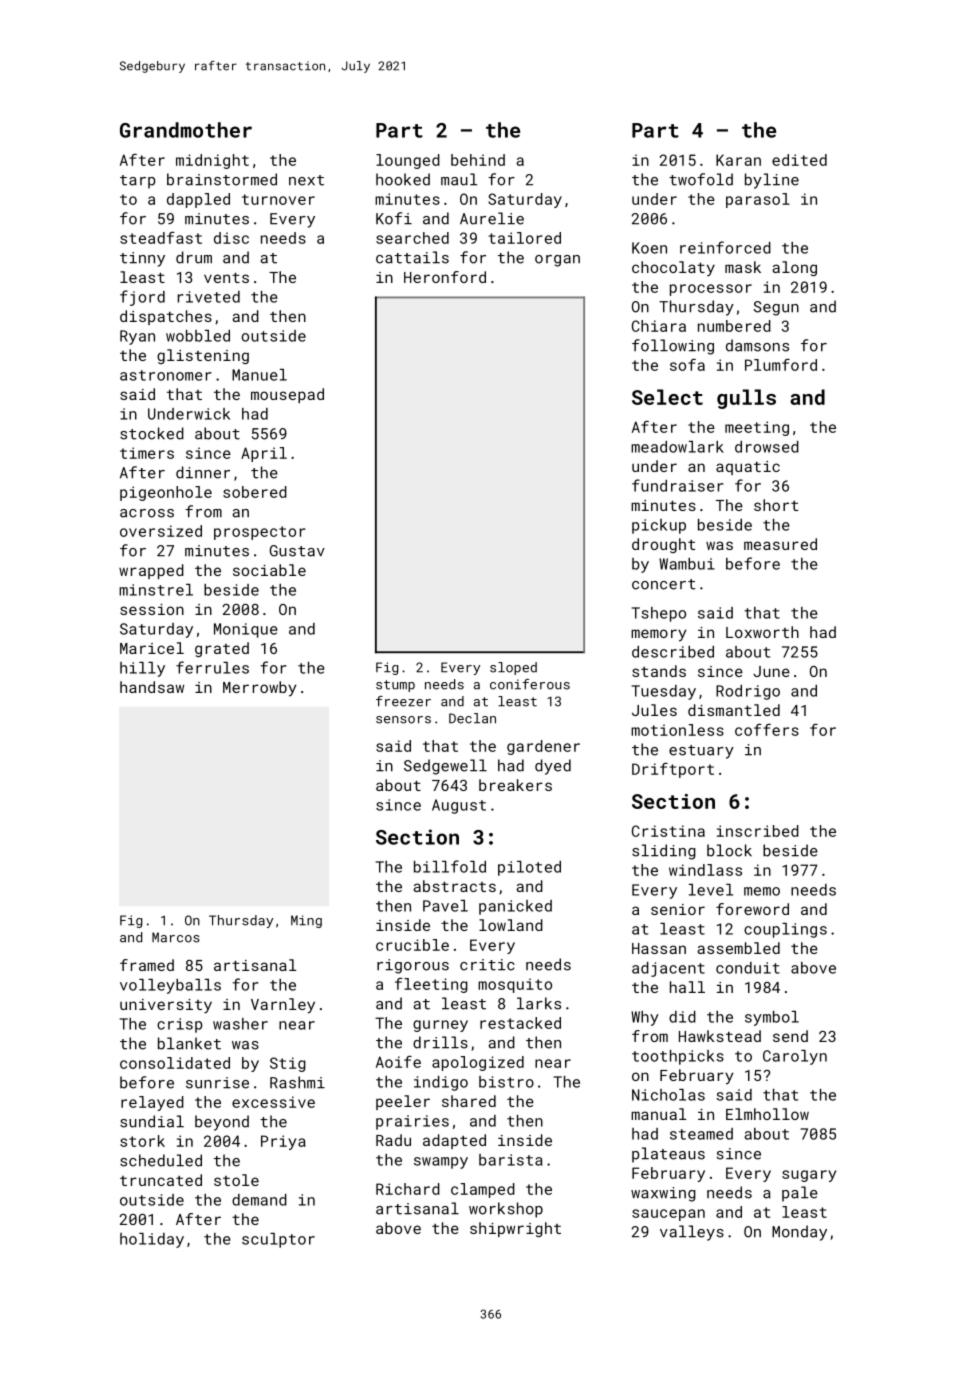  What do you see at coordinates (557, 261) in the page?
I see `organ` at bounding box center [557, 261].
